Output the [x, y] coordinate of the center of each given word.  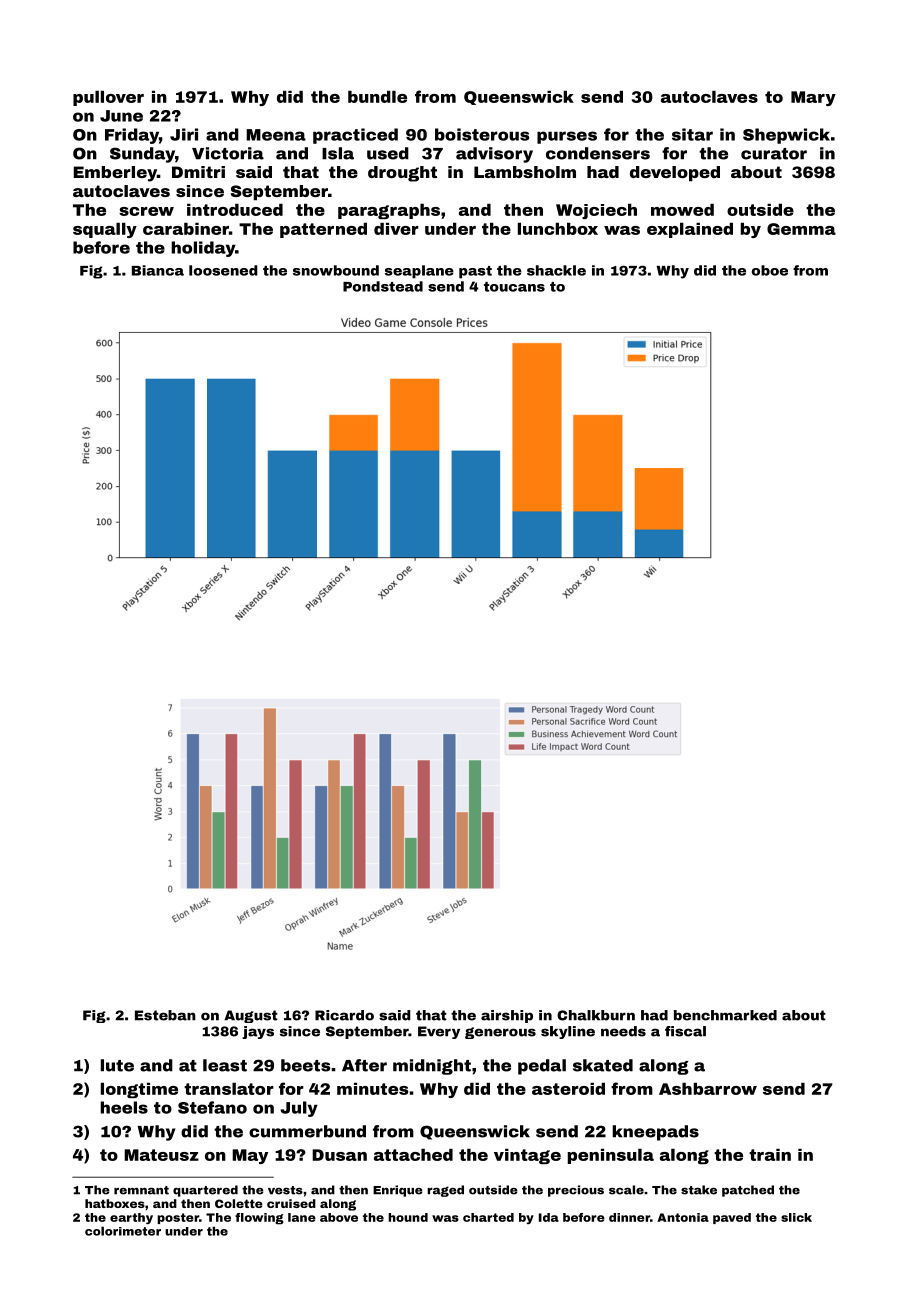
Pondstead [383, 286]
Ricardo [344, 1015]
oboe [770, 270]
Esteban [165, 1015]
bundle [377, 97]
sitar [692, 134]
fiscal [685, 1031]
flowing [259, 1219]
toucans [514, 287]
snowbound [336, 270]
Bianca [158, 270]
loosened [223, 270]
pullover [108, 98]
